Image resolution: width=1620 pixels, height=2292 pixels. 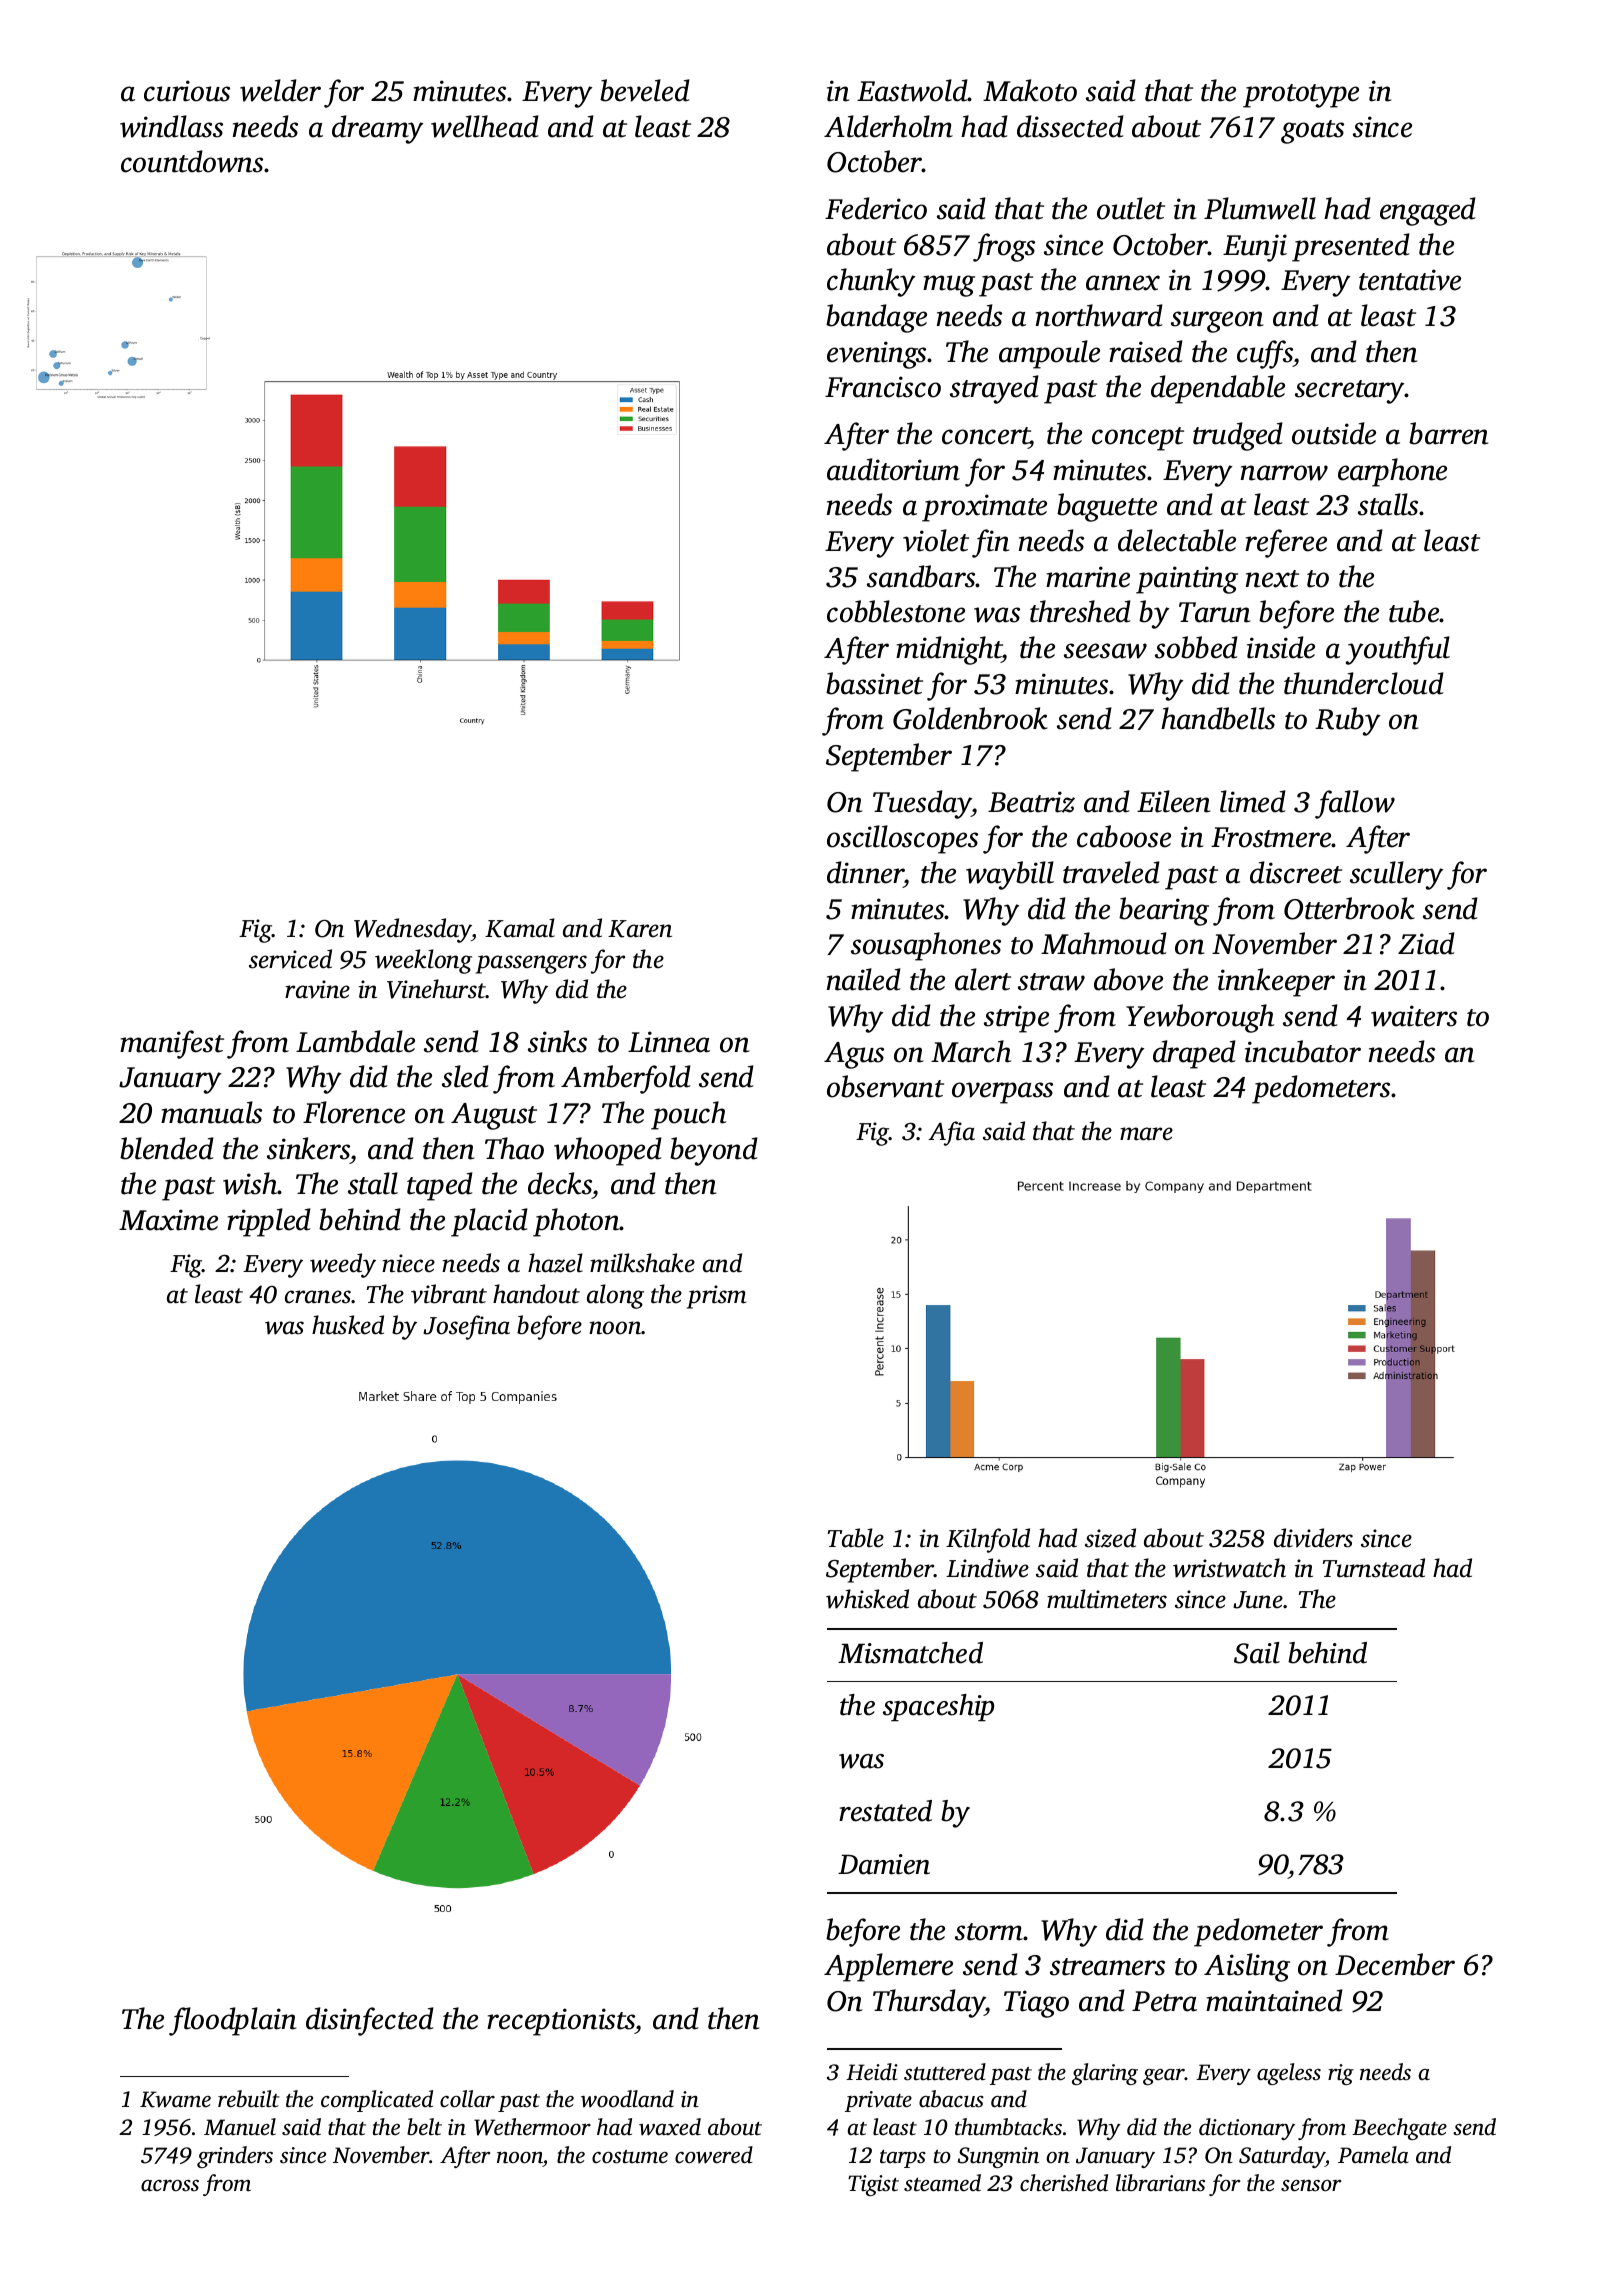 I want to click on Agus, so click(x=854, y=1055).
